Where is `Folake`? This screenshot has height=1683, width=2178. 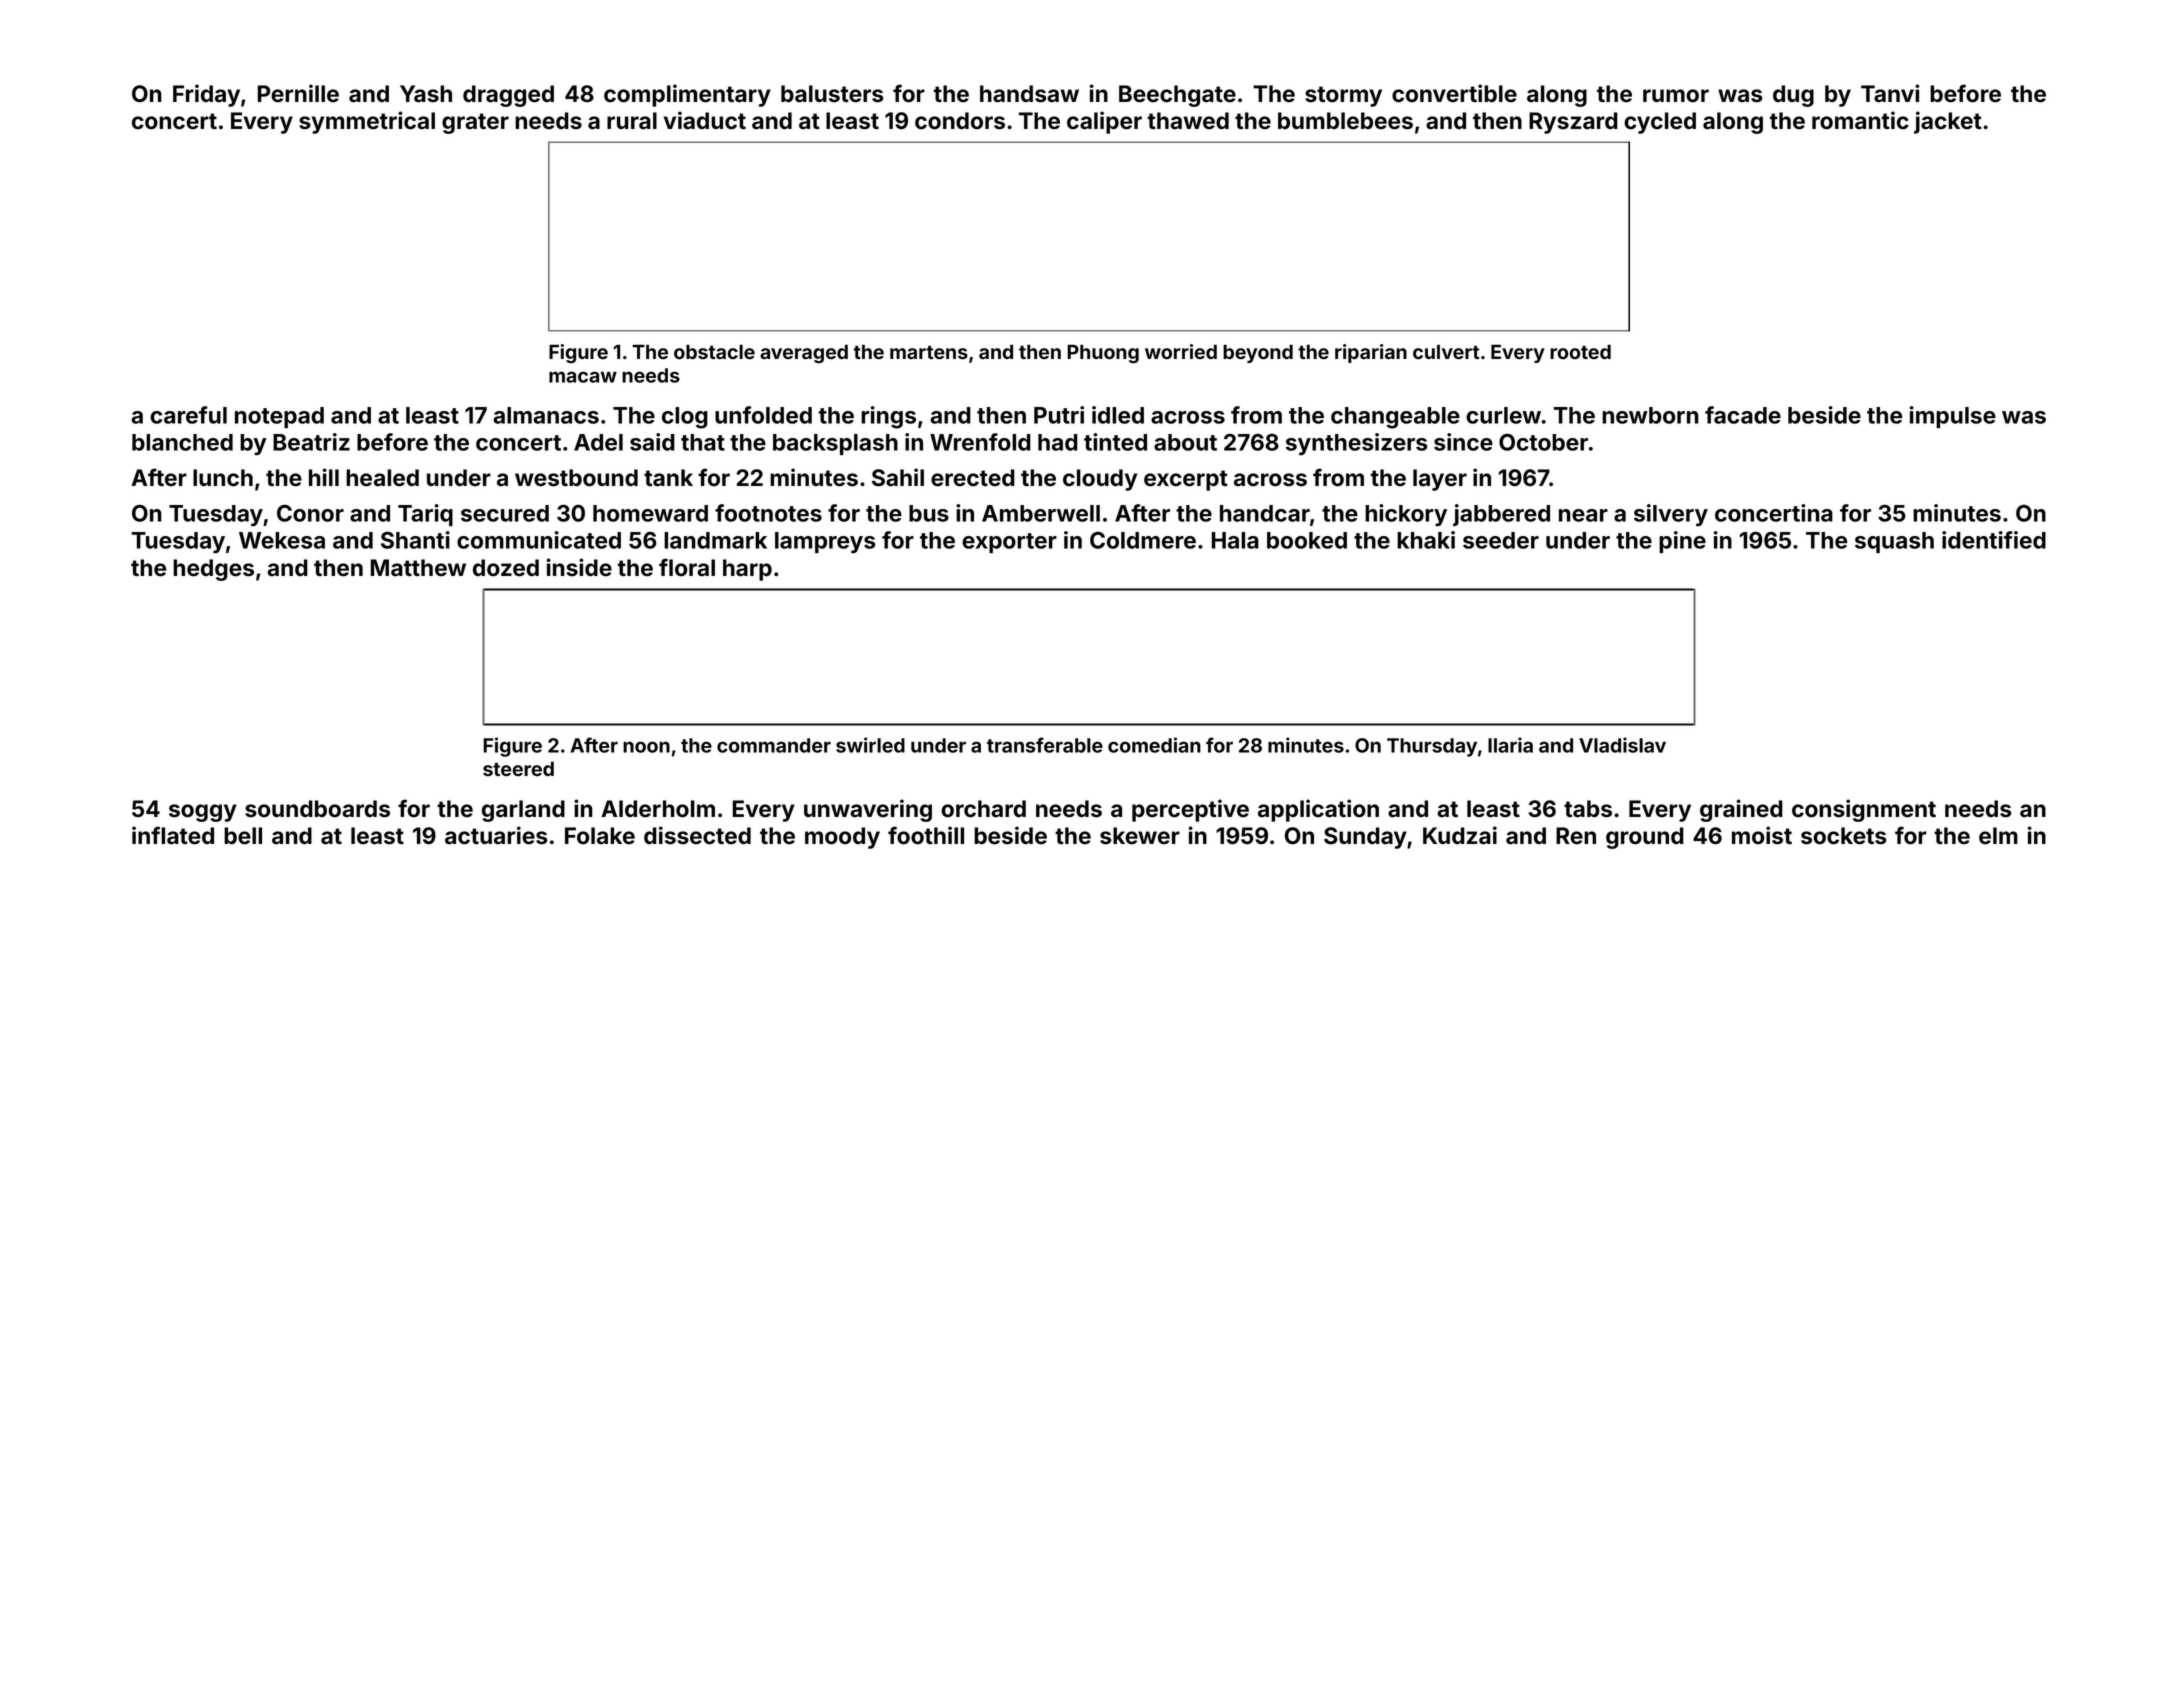 Folake is located at coordinates (600, 836).
